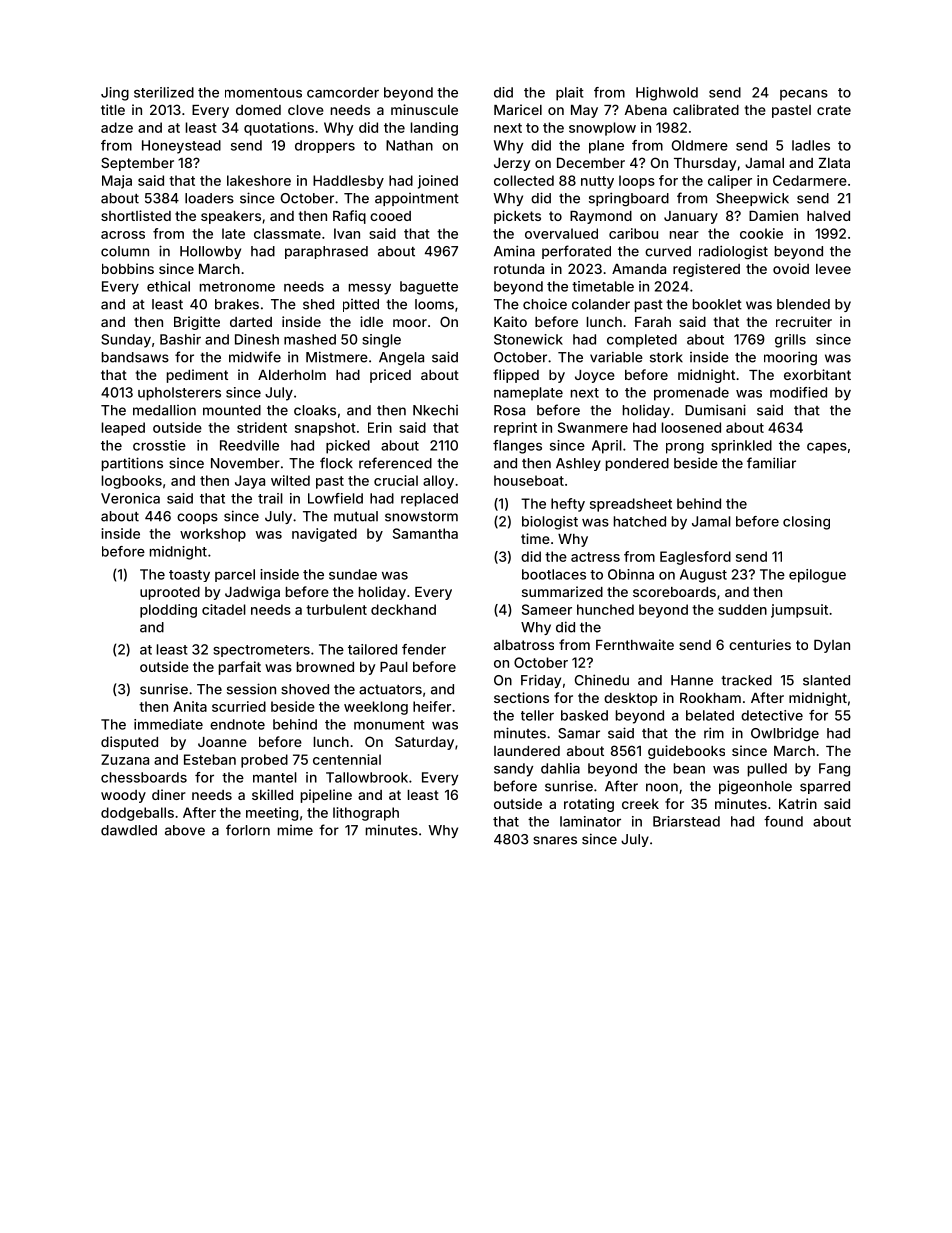 Image resolution: width=952 pixels, height=1233 pixels. I want to click on Tallowbrook, so click(367, 777).
